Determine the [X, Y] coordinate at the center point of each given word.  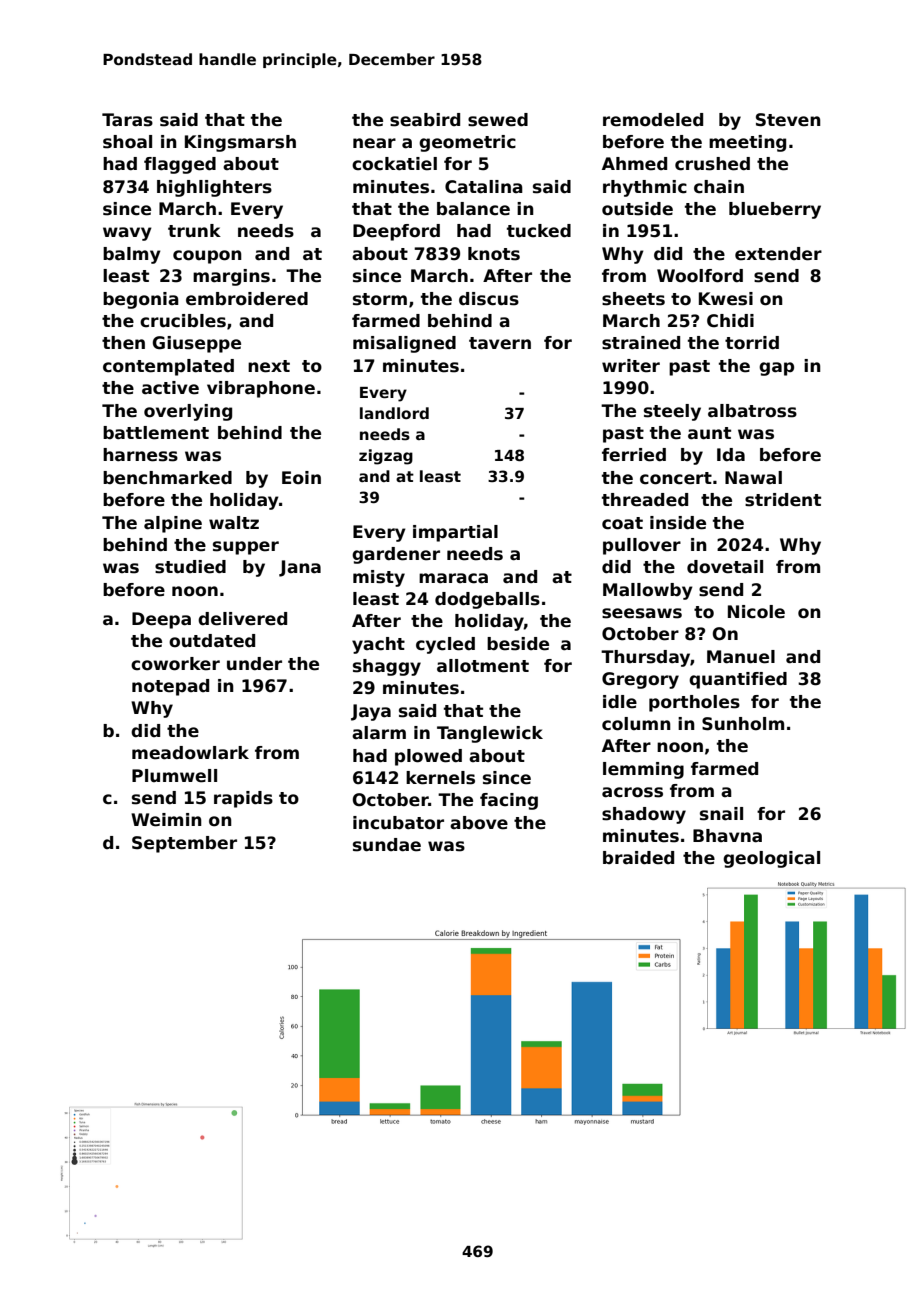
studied [190, 567]
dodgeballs [487, 600]
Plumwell [174, 776]
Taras [127, 120]
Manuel [741, 657]
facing [509, 801]
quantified [738, 680]
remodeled [653, 120]
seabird [425, 120]
